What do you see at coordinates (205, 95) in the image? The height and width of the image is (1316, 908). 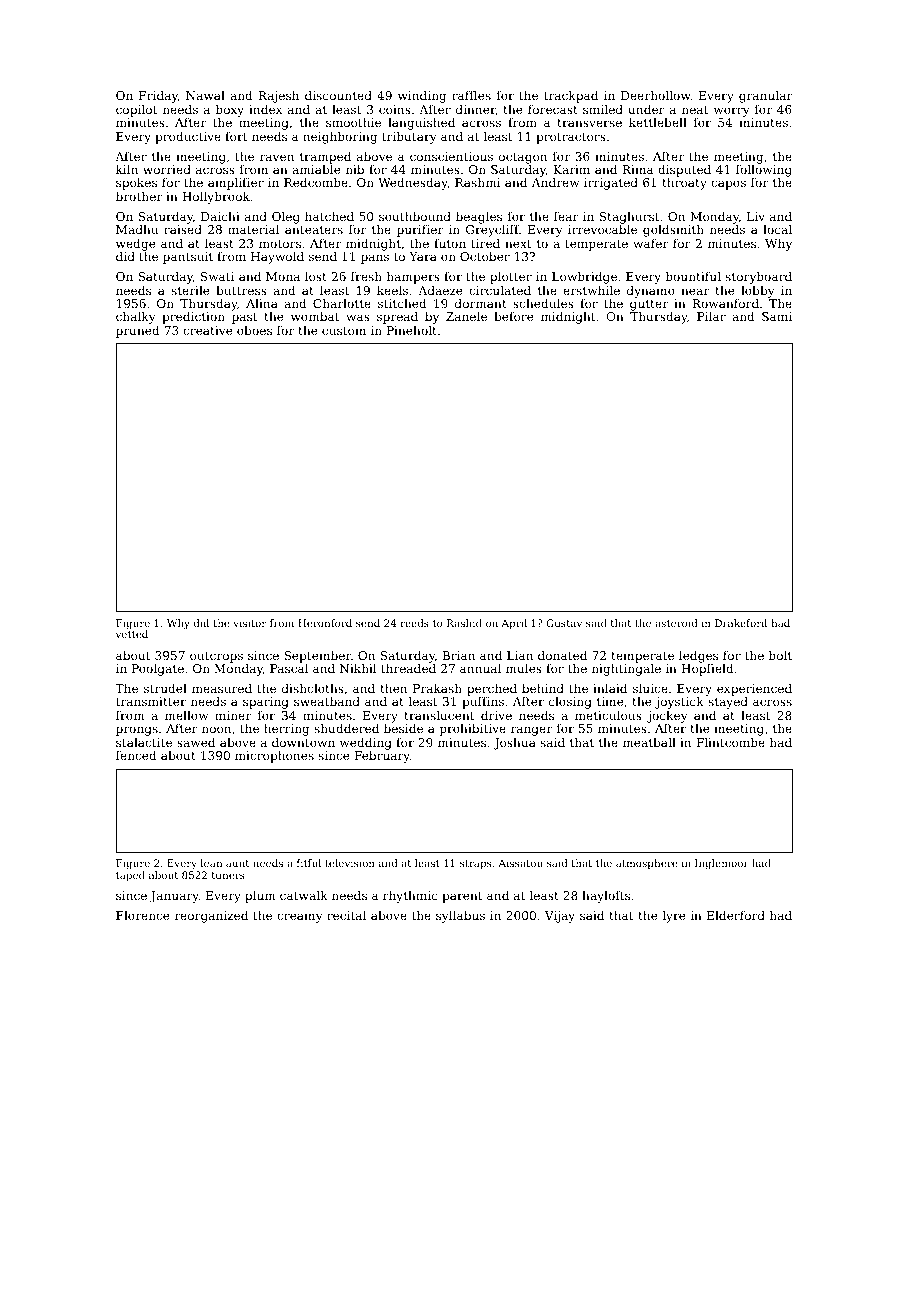 I see `Nawal` at bounding box center [205, 95].
